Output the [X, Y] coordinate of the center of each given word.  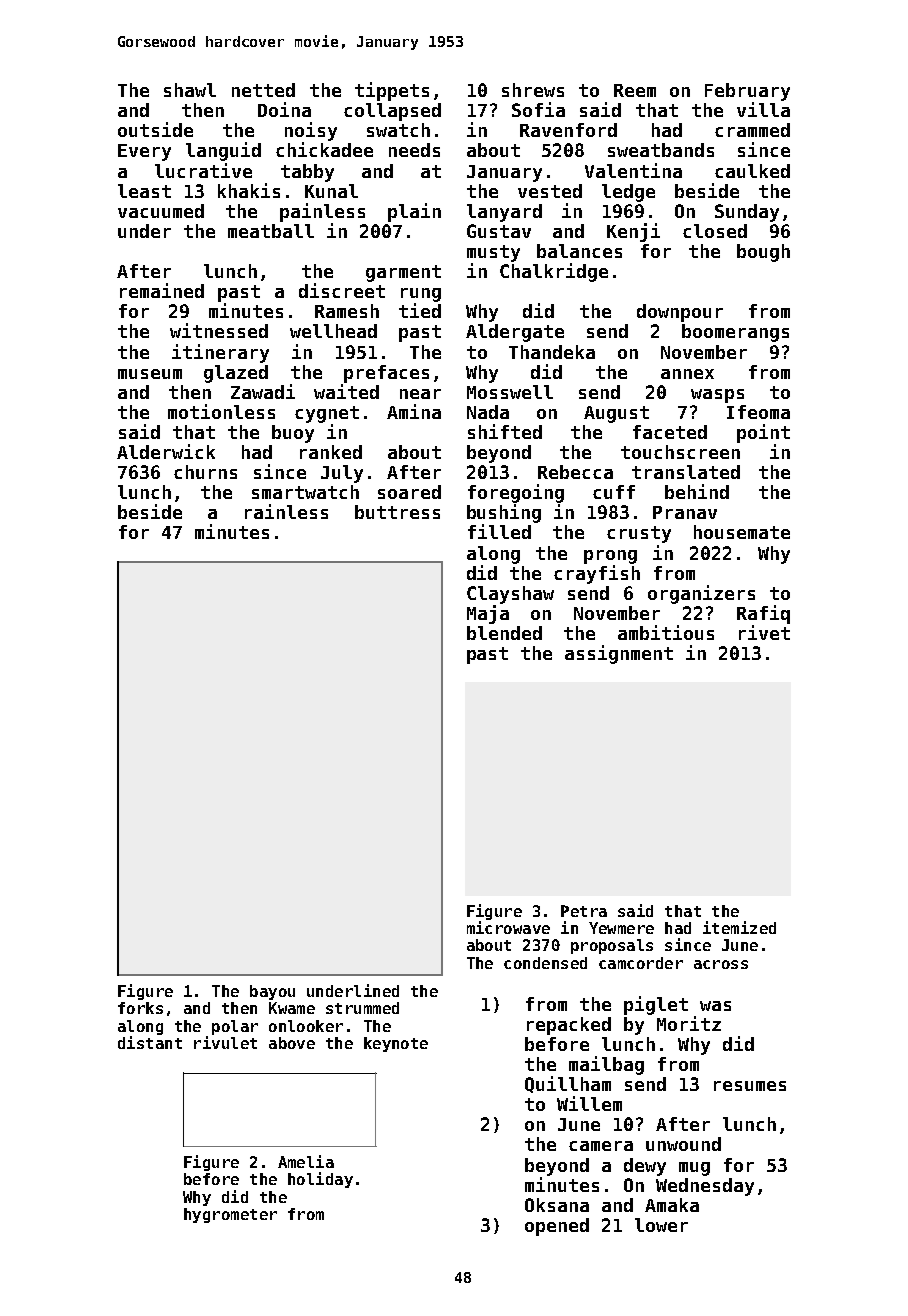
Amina [414, 411]
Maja [488, 614]
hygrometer [230, 1215]
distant [150, 1042]
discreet [342, 290]
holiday [320, 1180]
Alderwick [166, 451]
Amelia [306, 1161]
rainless [286, 511]
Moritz [689, 1023]
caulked [752, 171]
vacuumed [161, 211]
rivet [764, 632]
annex [687, 374]
